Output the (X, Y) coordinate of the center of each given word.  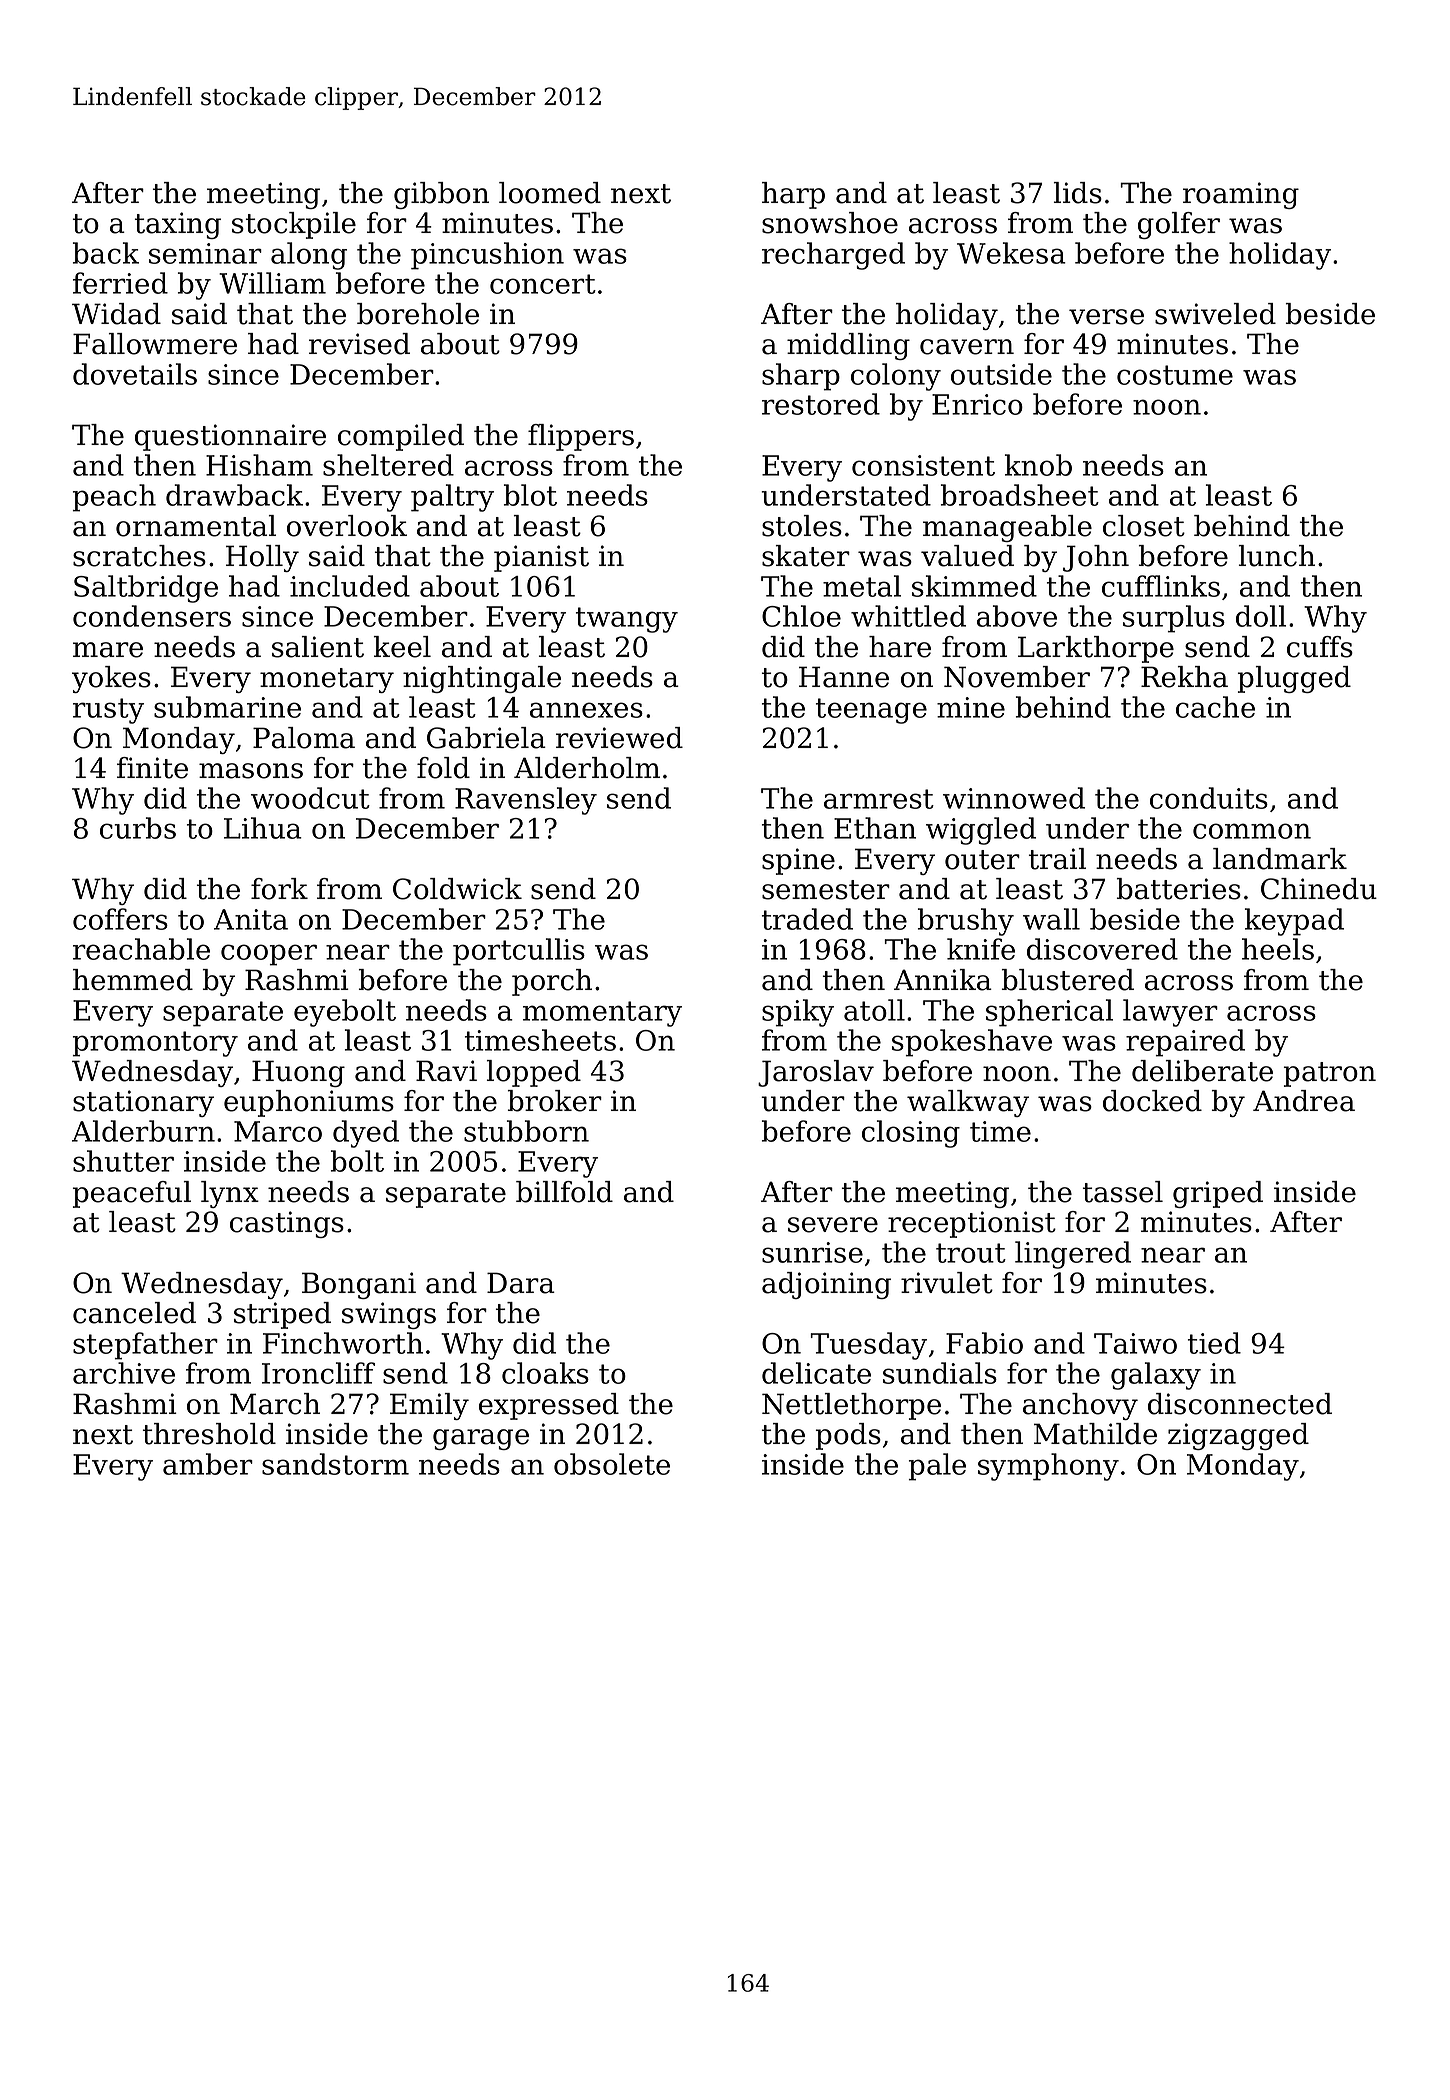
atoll (874, 1010)
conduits (1209, 798)
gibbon (441, 195)
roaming (1241, 195)
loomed (550, 193)
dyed (366, 1134)
